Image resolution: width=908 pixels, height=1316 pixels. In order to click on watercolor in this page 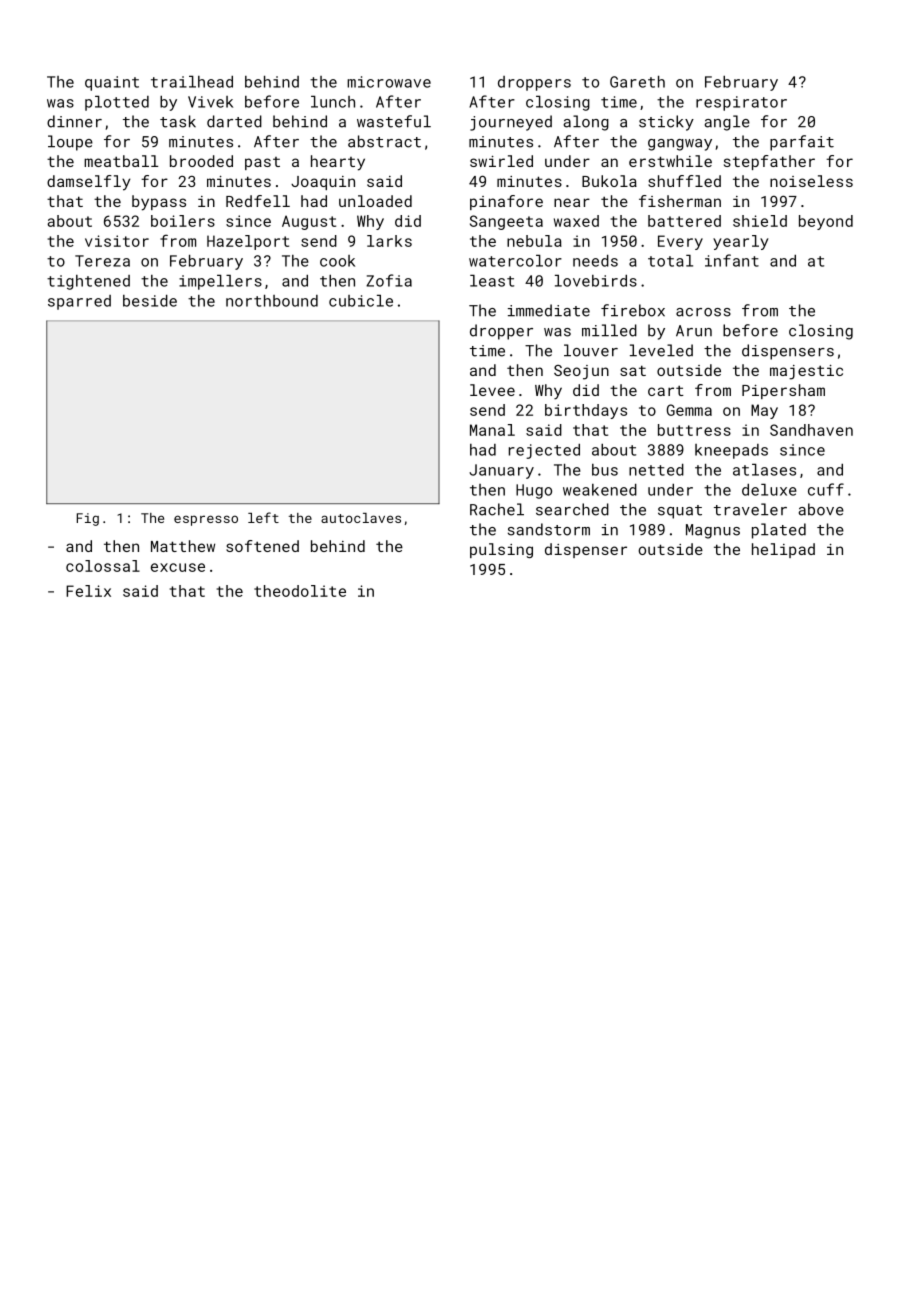, I will do `click(515, 261)`.
